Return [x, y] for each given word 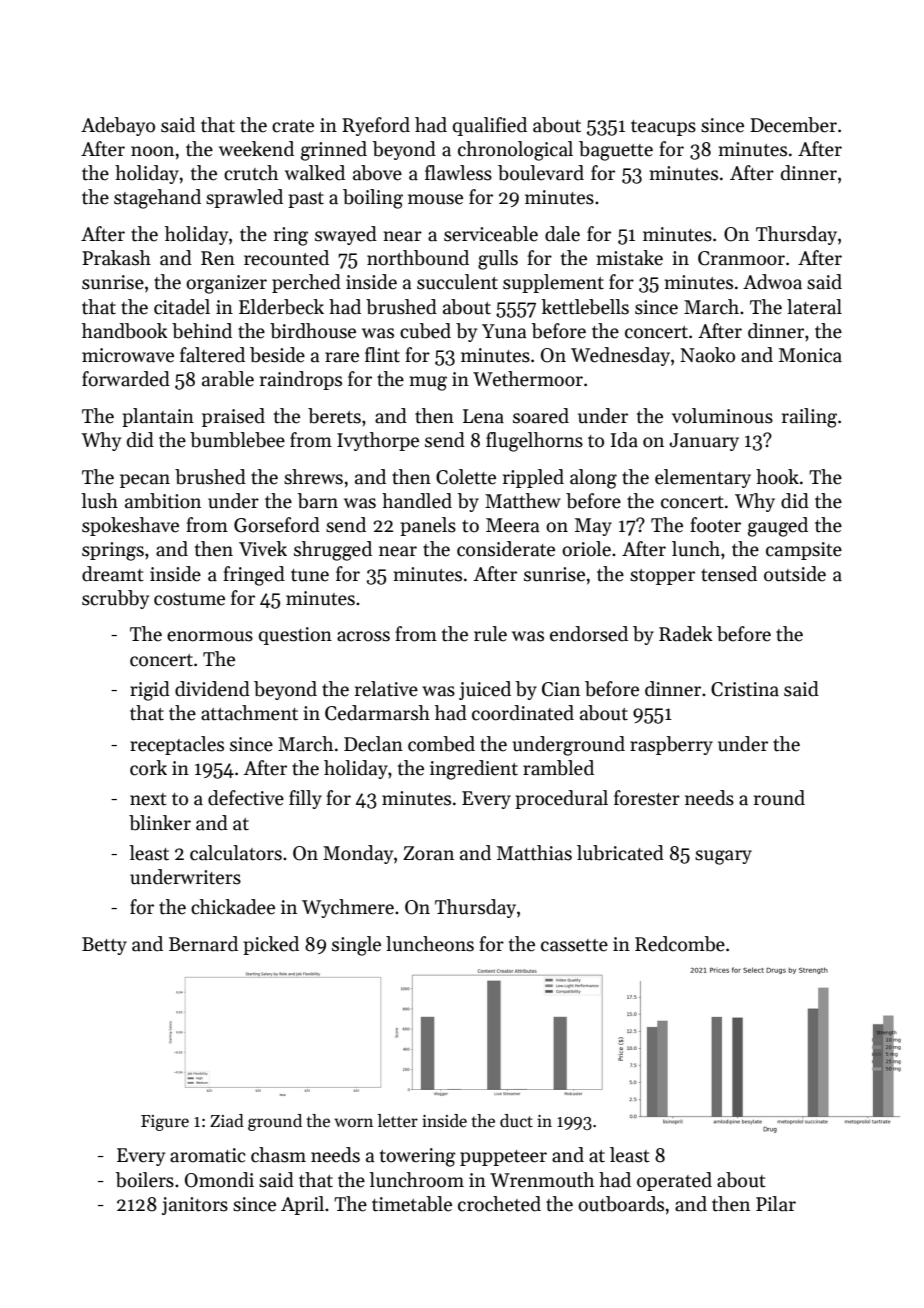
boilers [145, 1180]
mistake [630, 258]
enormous [210, 636]
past [306, 200]
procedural [561, 799]
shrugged [333, 551]
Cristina [745, 689]
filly [305, 799]
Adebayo [118, 126]
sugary [723, 857]
